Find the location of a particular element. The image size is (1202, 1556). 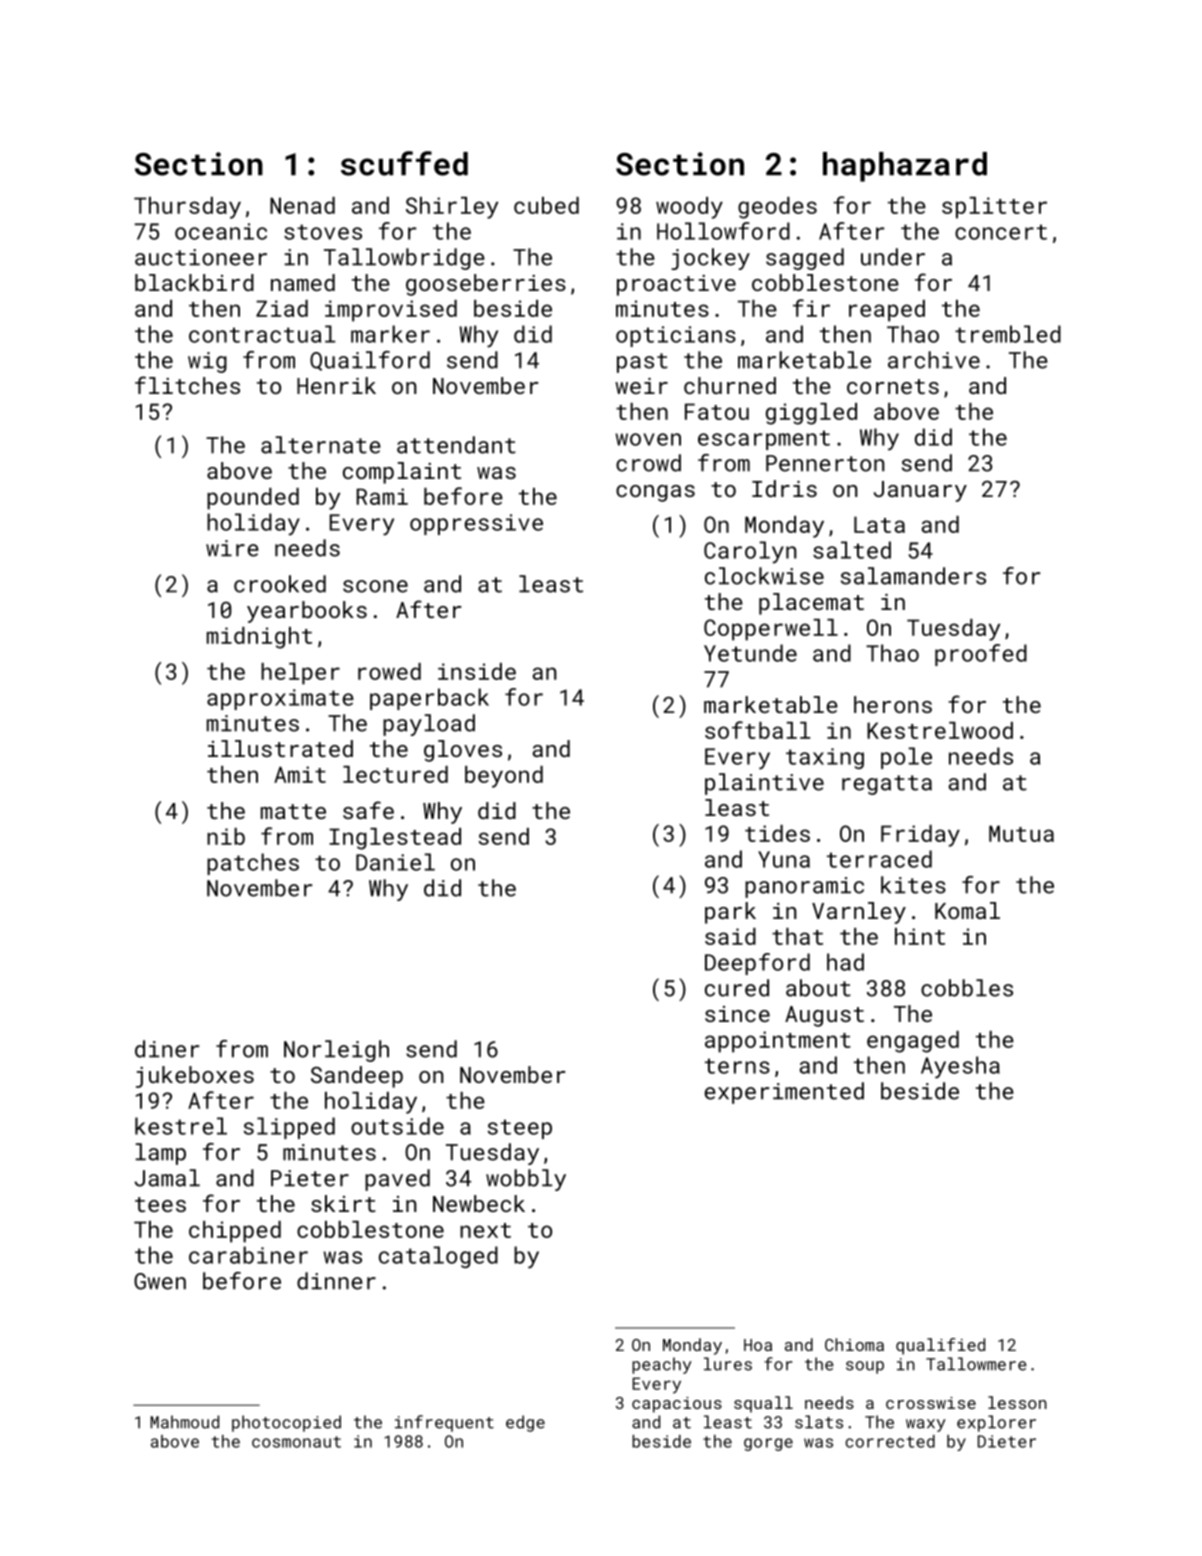

Gwen is located at coordinates (160, 1281).
